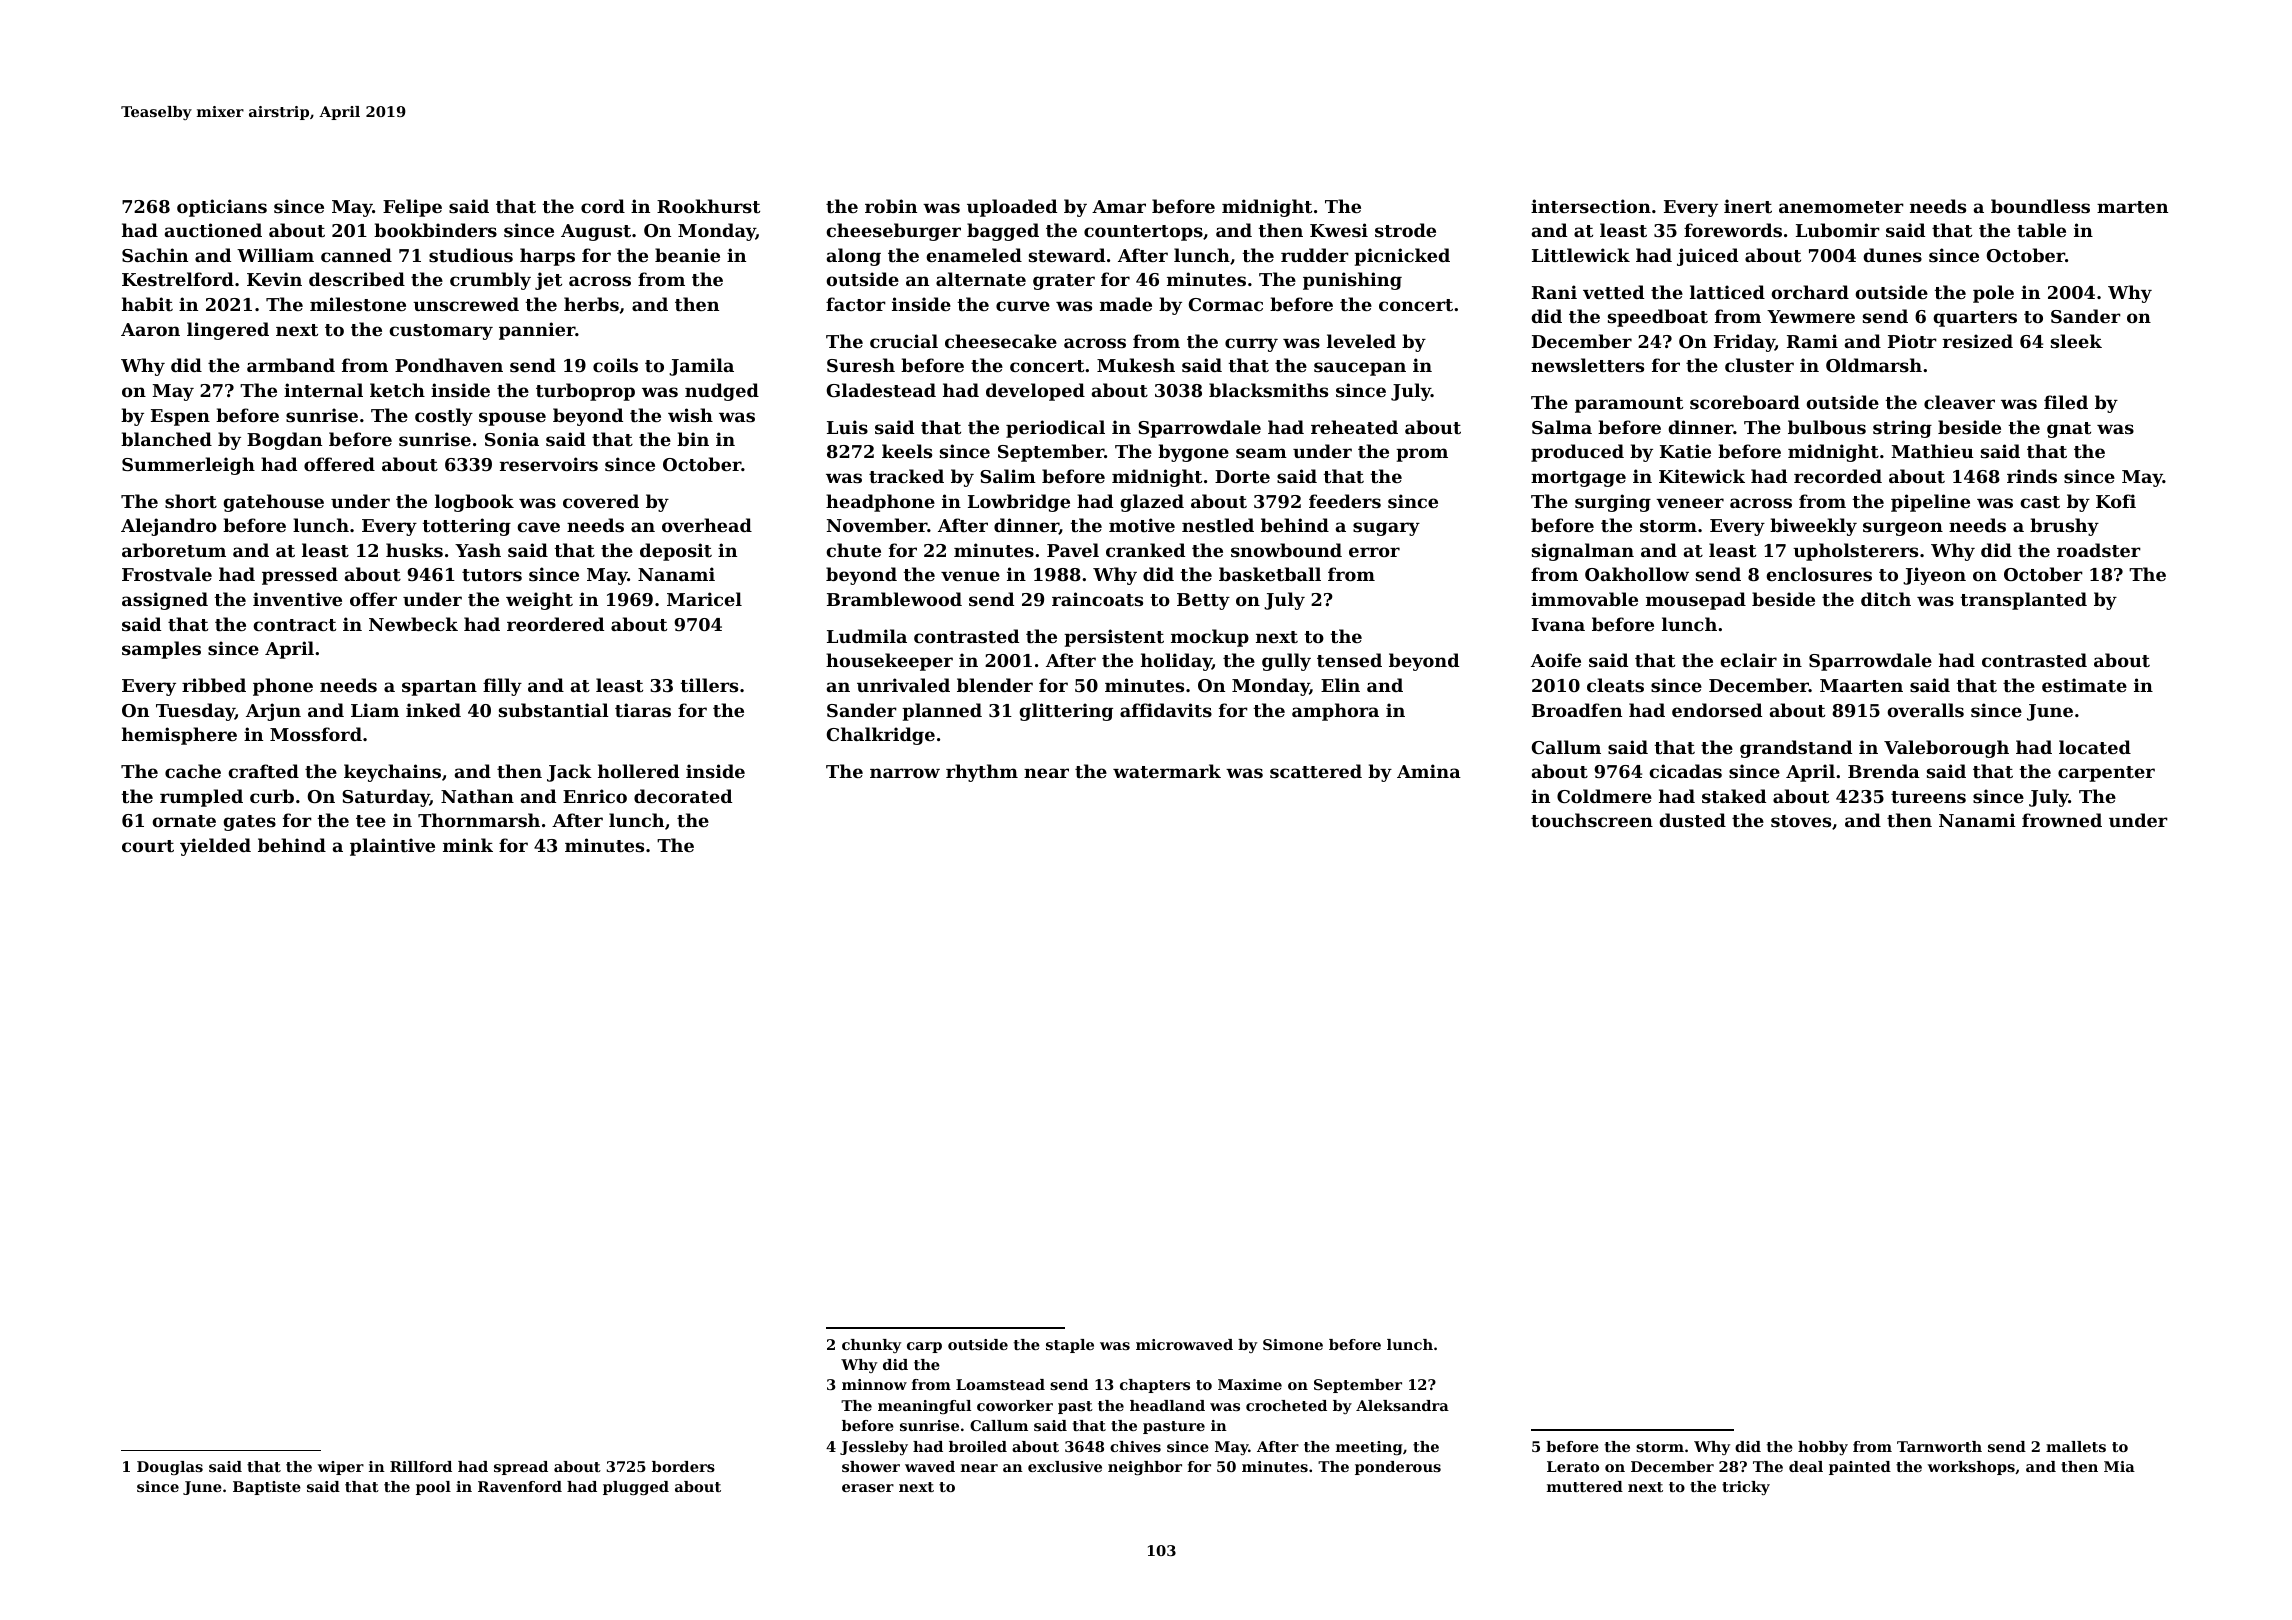  Describe the element at coordinates (215, 847) in the image. I see `yielded` at that location.
